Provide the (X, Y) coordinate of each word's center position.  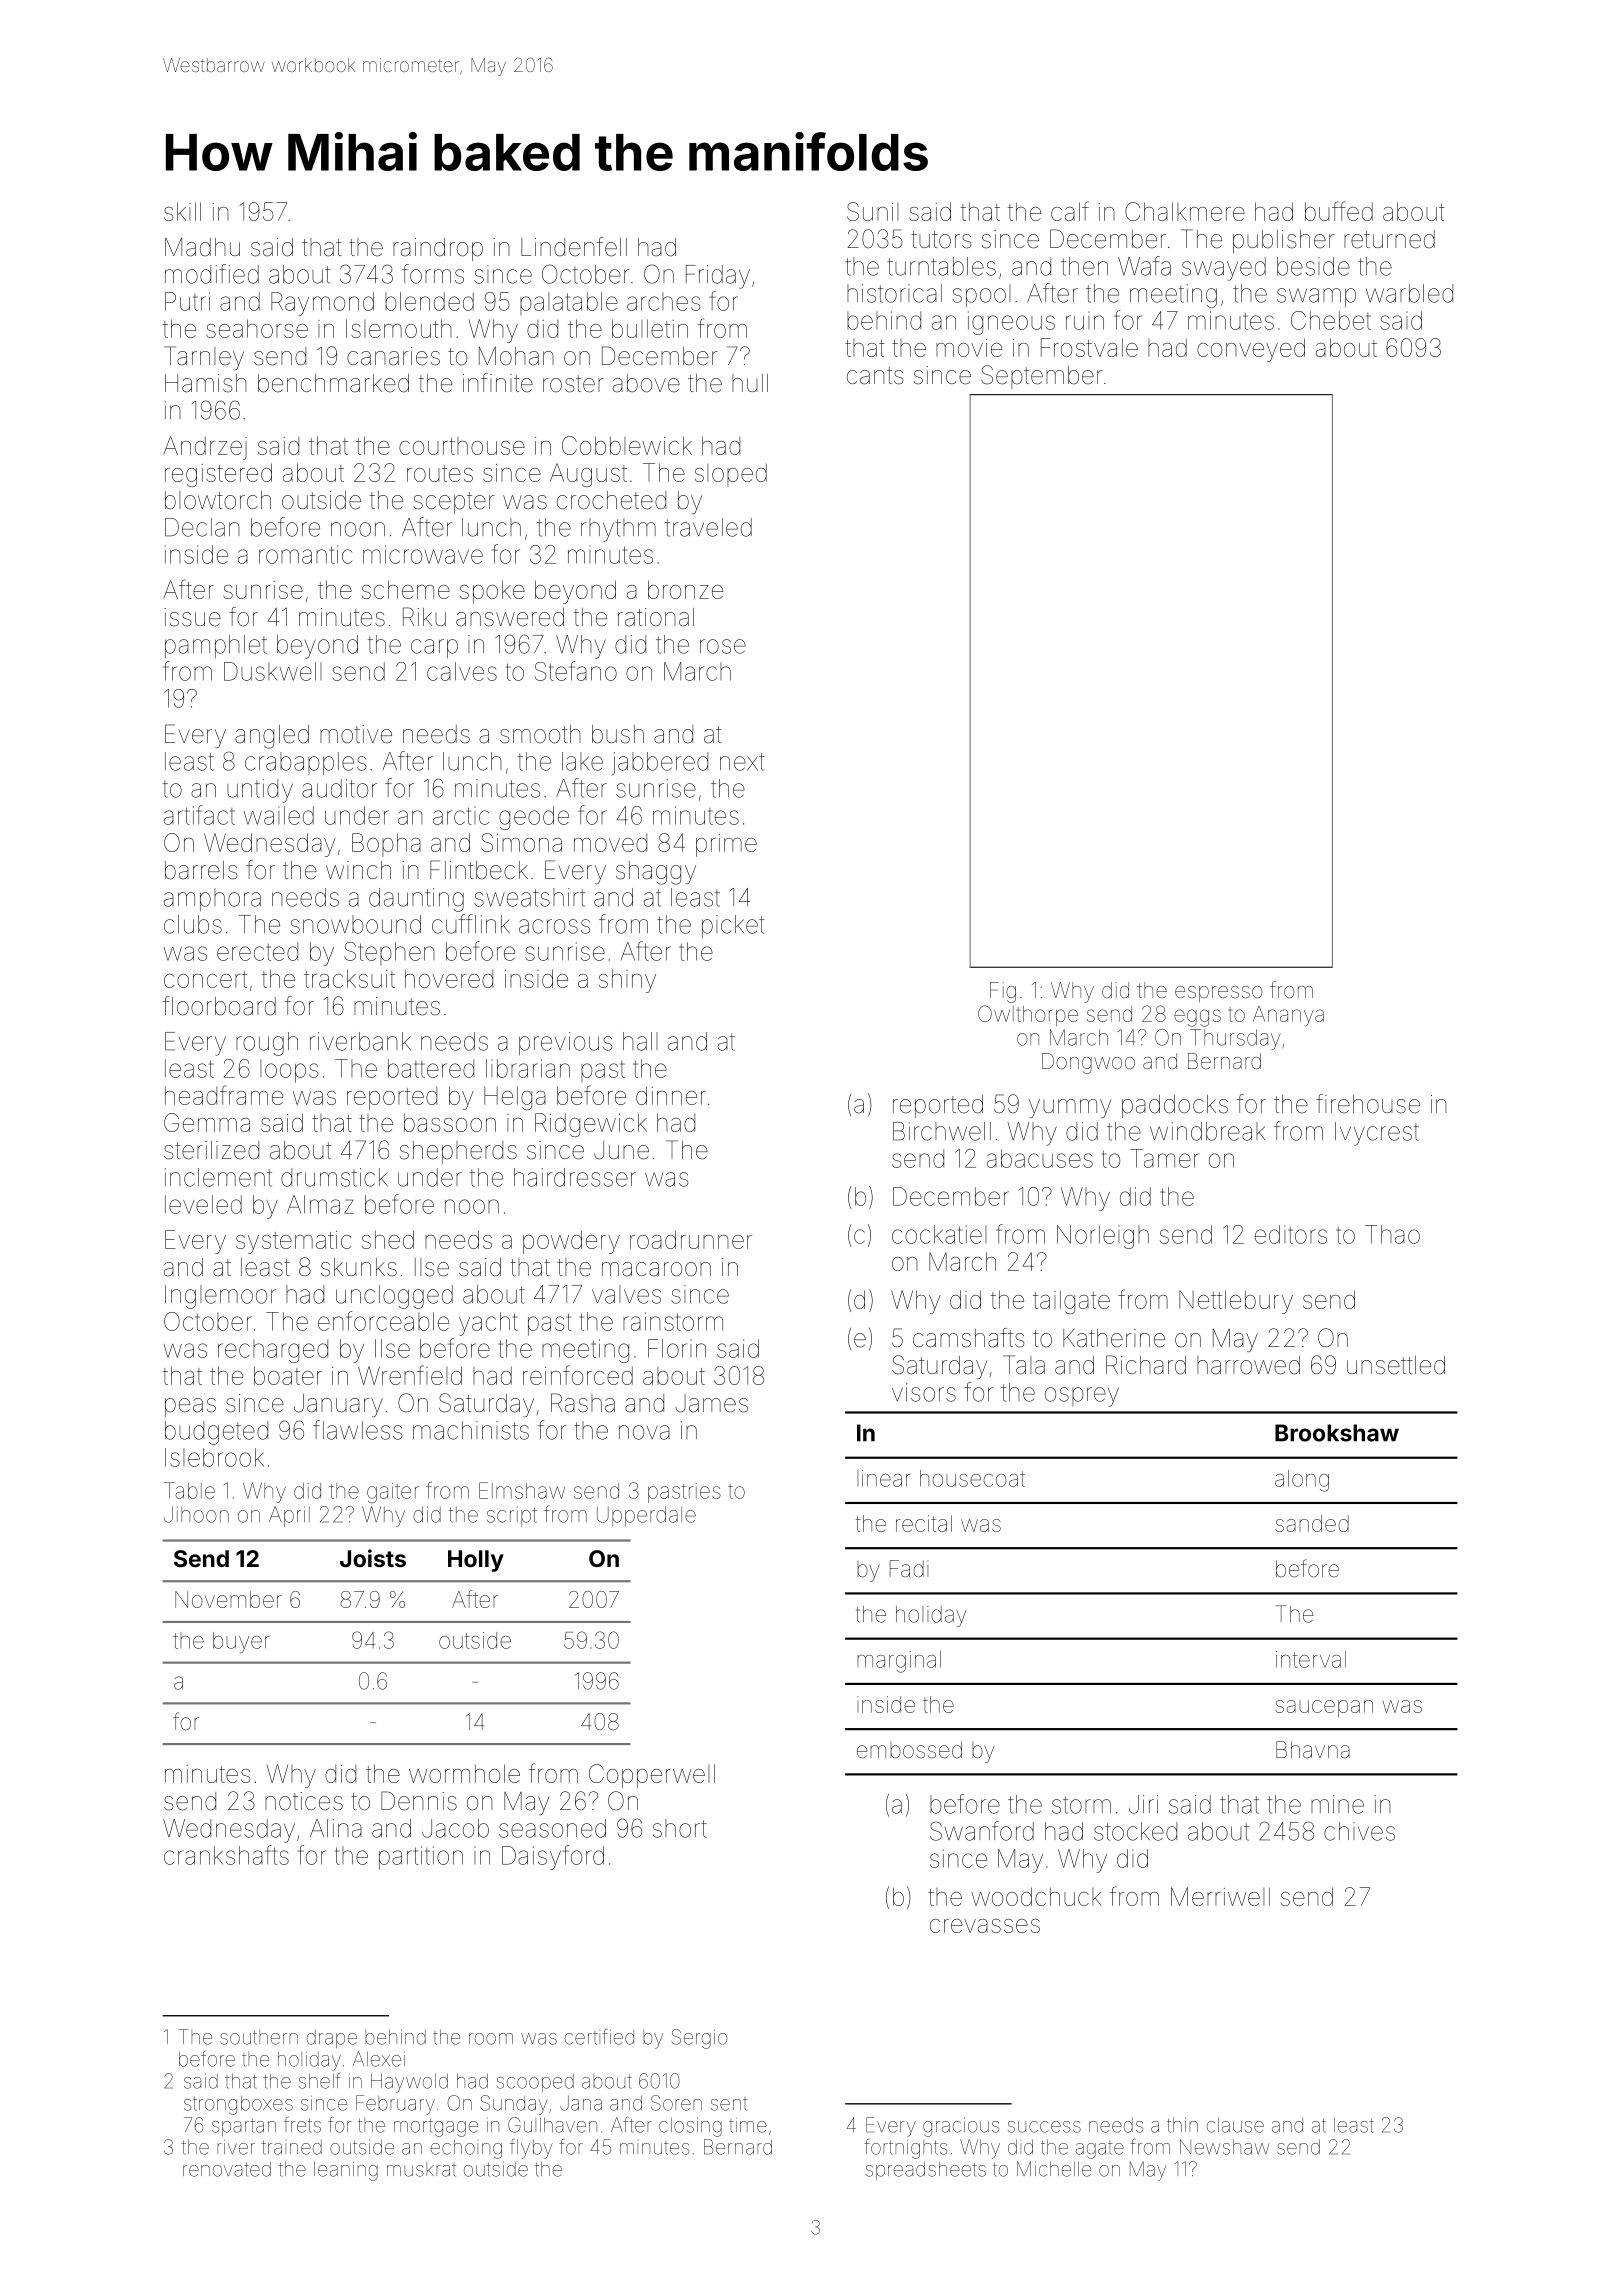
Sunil (873, 211)
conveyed (1251, 350)
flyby (531, 2149)
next (742, 762)
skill (182, 211)
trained (292, 2147)
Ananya (1288, 1016)
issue (192, 617)
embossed (909, 1750)
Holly (476, 1561)
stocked (1135, 1831)
